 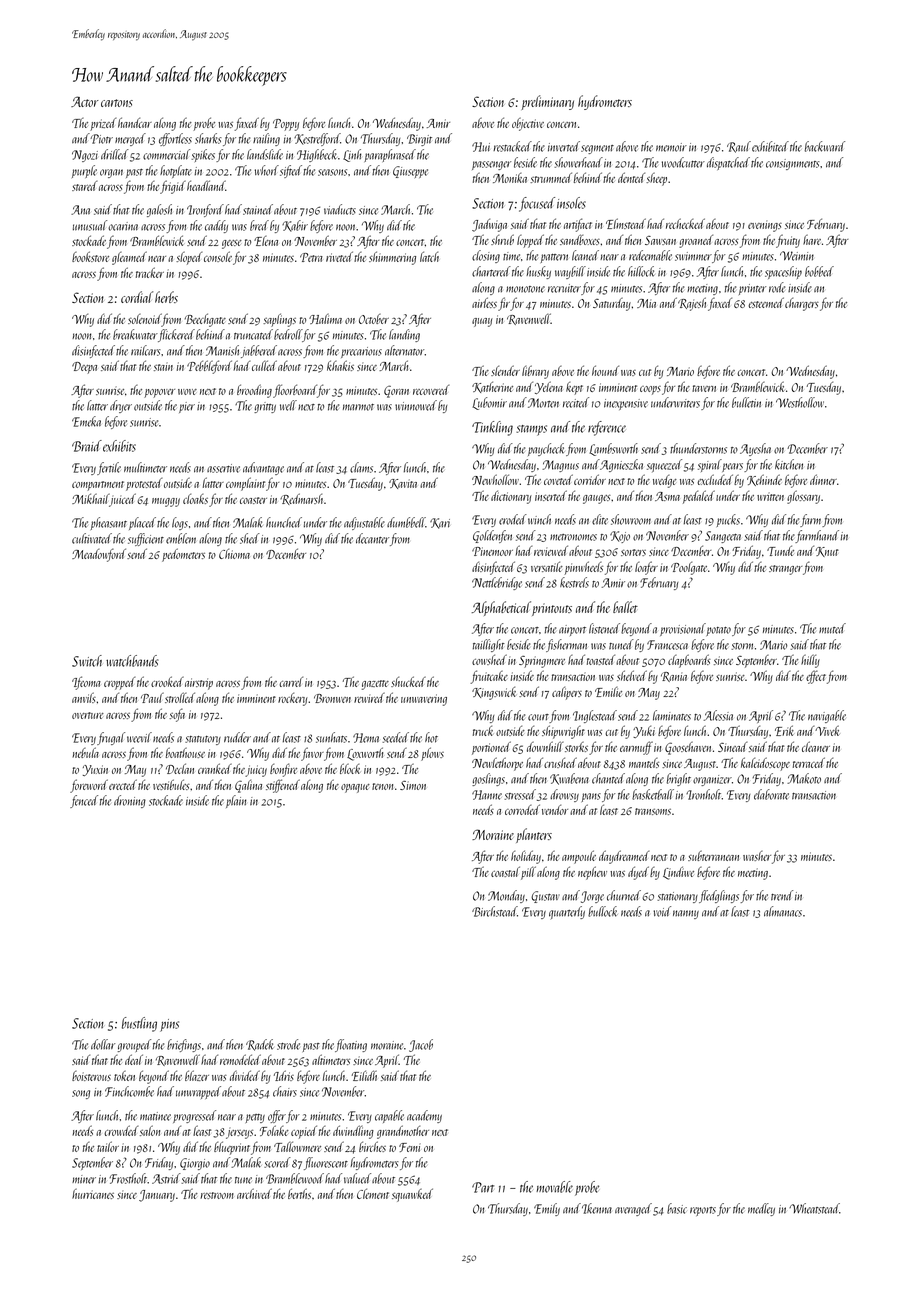 What do you see at coordinates (765, 764) in the document?
I see `kaleidoscope` at bounding box center [765, 764].
